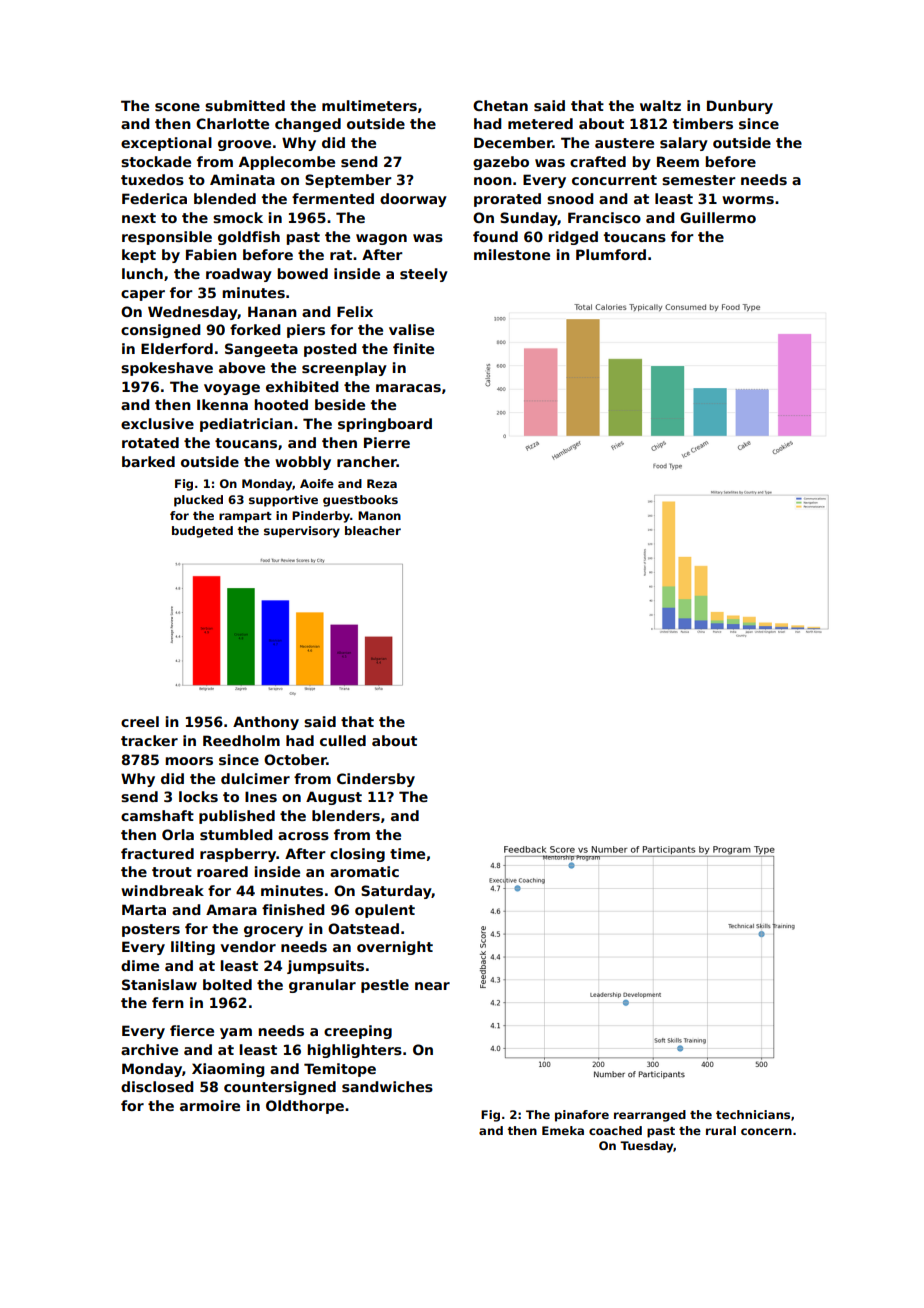 This screenshot has height=1308, width=924. I want to click on milestone, so click(512, 254).
